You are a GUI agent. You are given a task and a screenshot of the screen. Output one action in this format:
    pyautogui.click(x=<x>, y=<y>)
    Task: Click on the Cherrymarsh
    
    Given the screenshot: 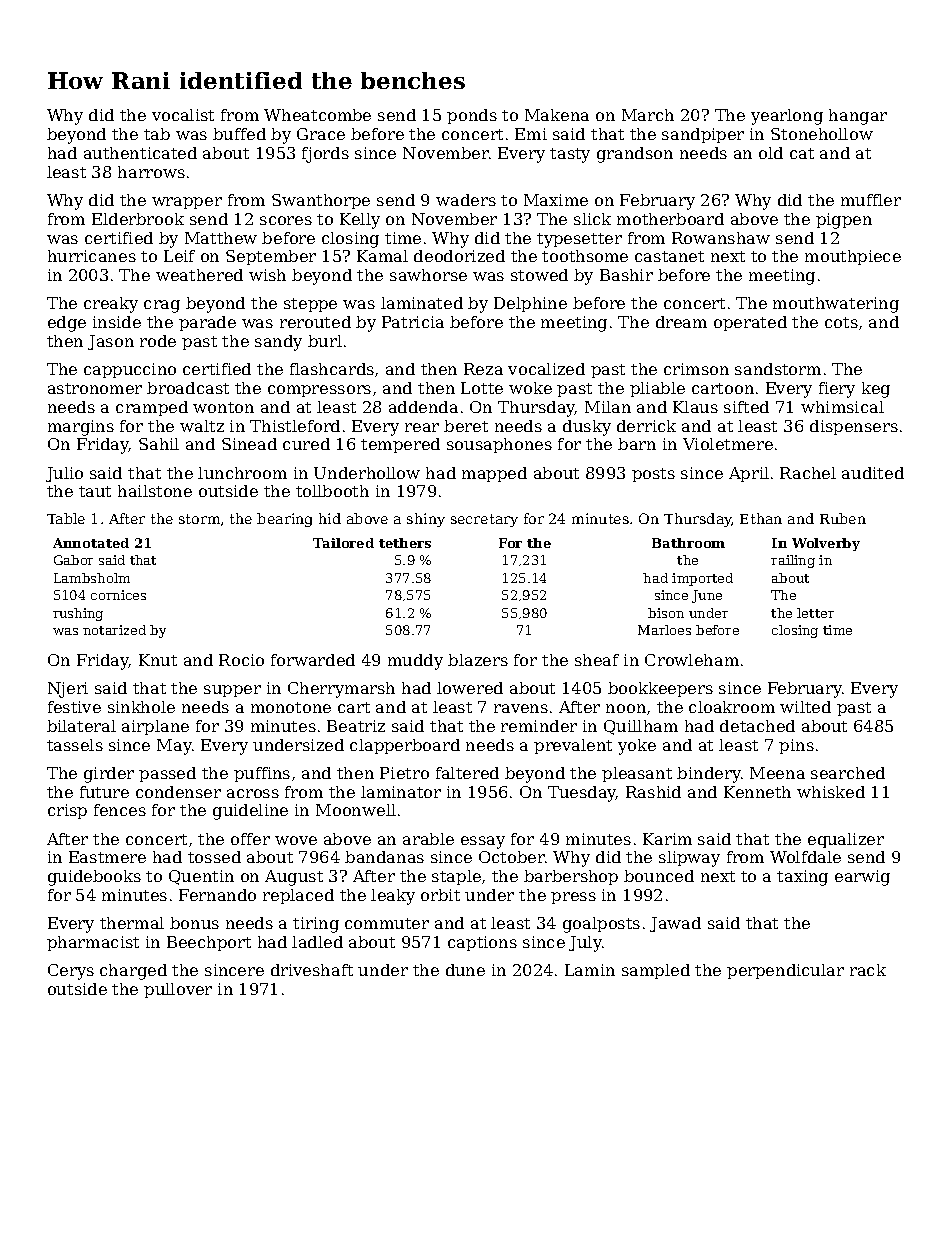 What is the action you would take?
    pyautogui.click(x=341, y=690)
